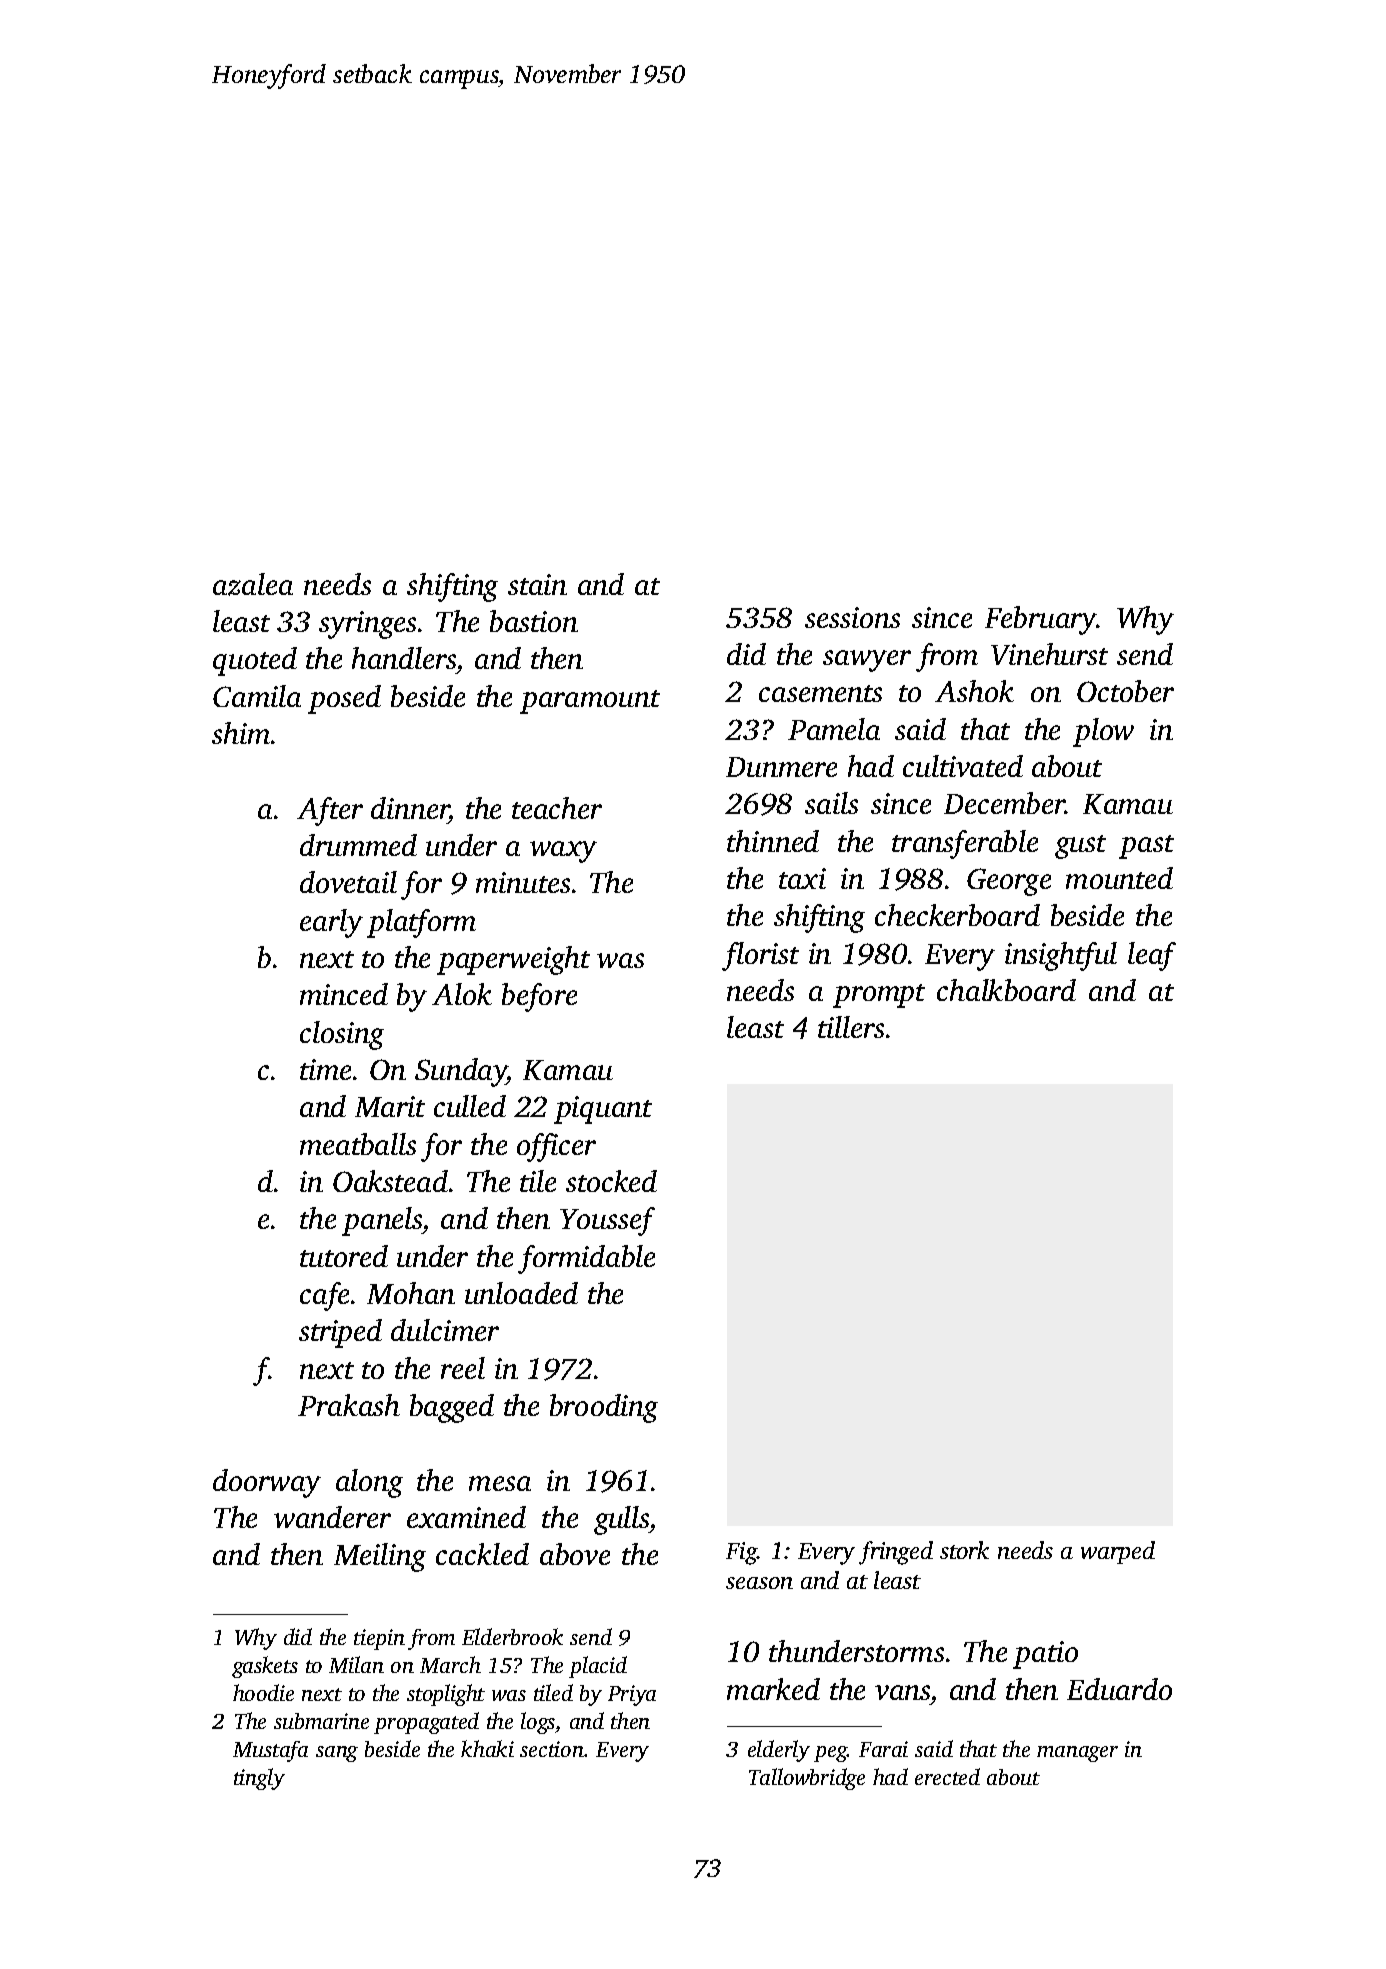  Describe the element at coordinates (330, 811) in the screenshot. I see `After` at that location.
